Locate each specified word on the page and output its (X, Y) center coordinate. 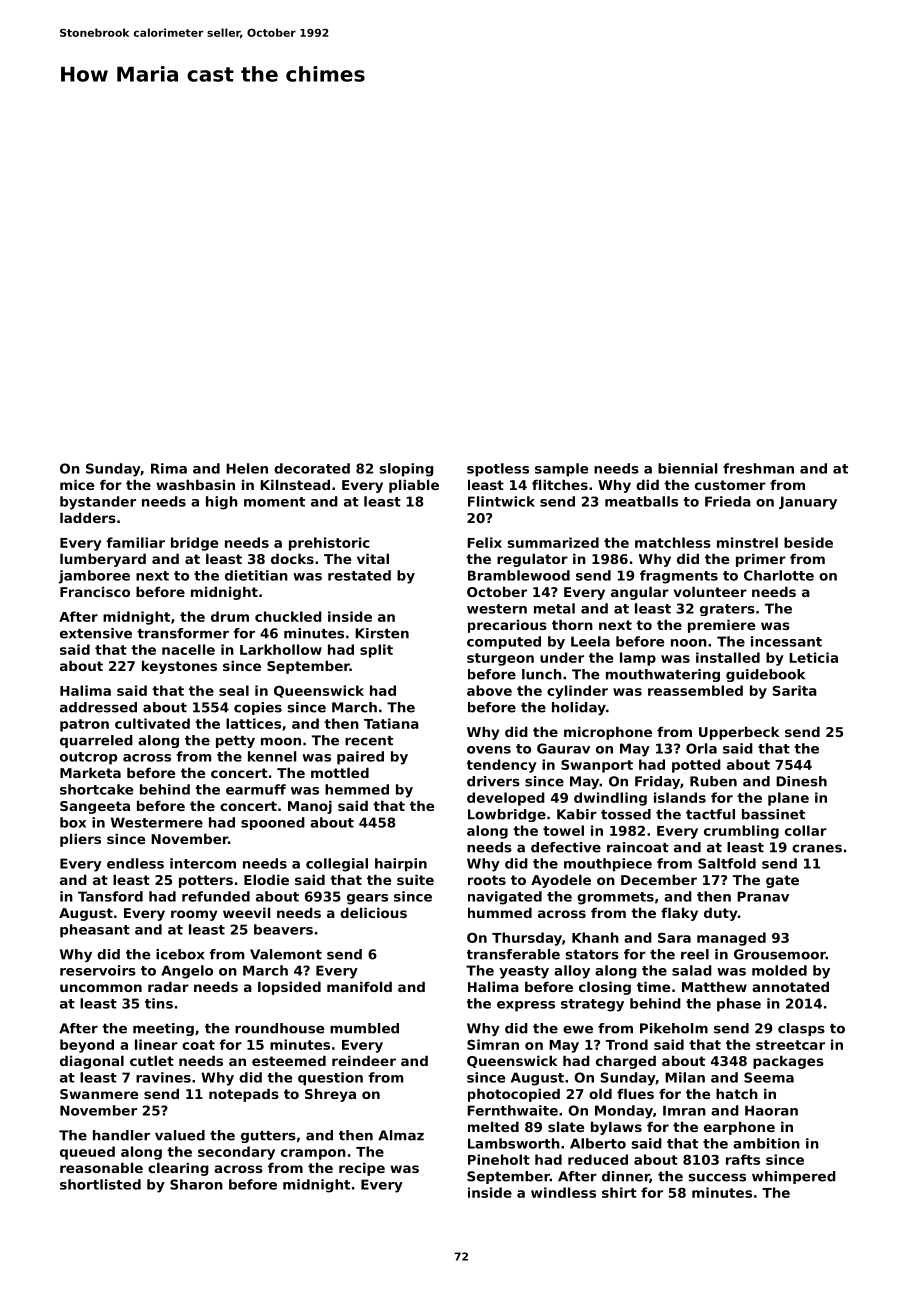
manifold (359, 986)
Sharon (196, 1184)
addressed (98, 707)
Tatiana (391, 723)
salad (692, 970)
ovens (489, 750)
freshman (758, 468)
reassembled (695, 690)
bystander (98, 503)
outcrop (88, 758)
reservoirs (98, 970)
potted (696, 766)
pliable (414, 486)
